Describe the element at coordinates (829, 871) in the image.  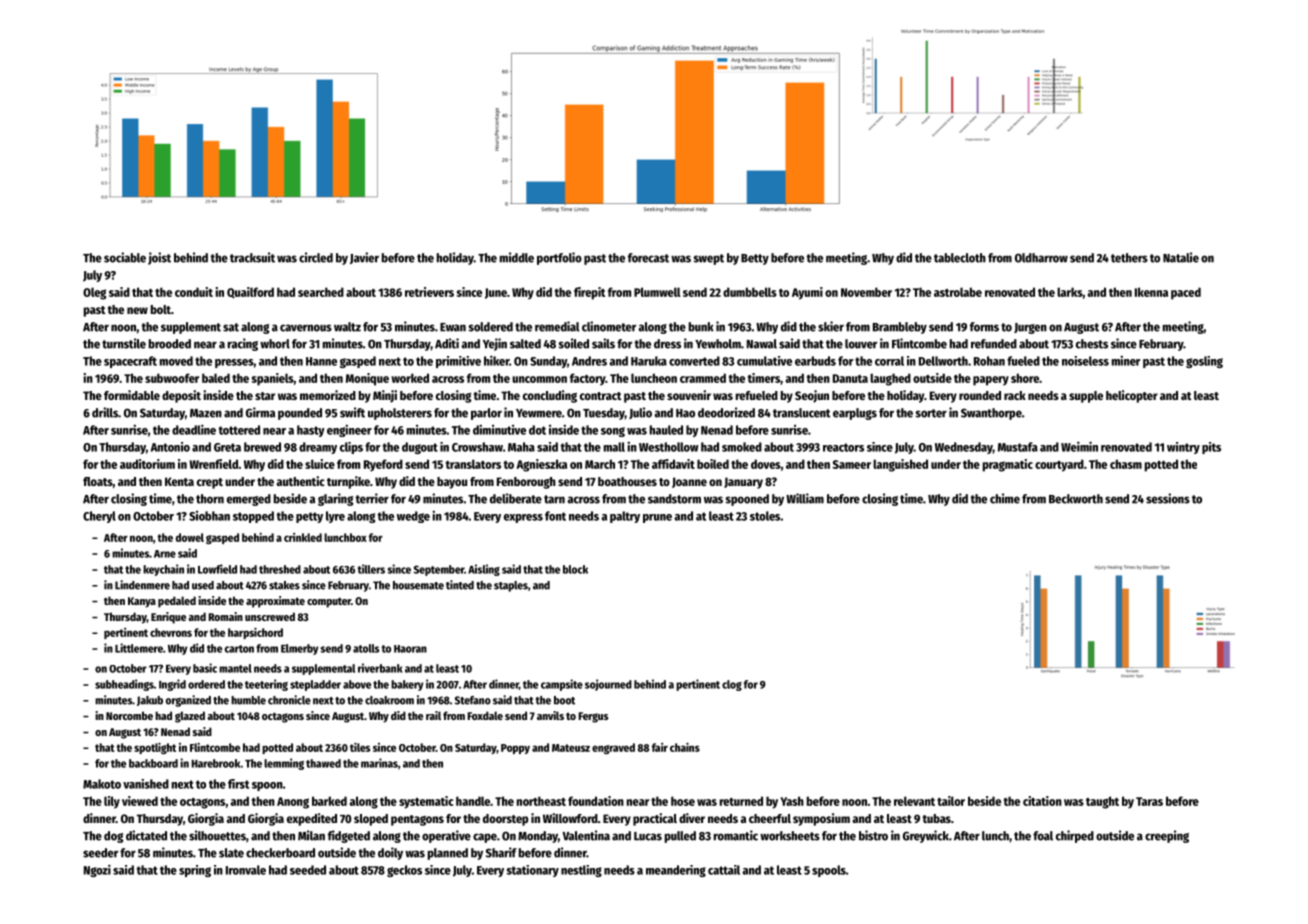
I see `spools` at that location.
